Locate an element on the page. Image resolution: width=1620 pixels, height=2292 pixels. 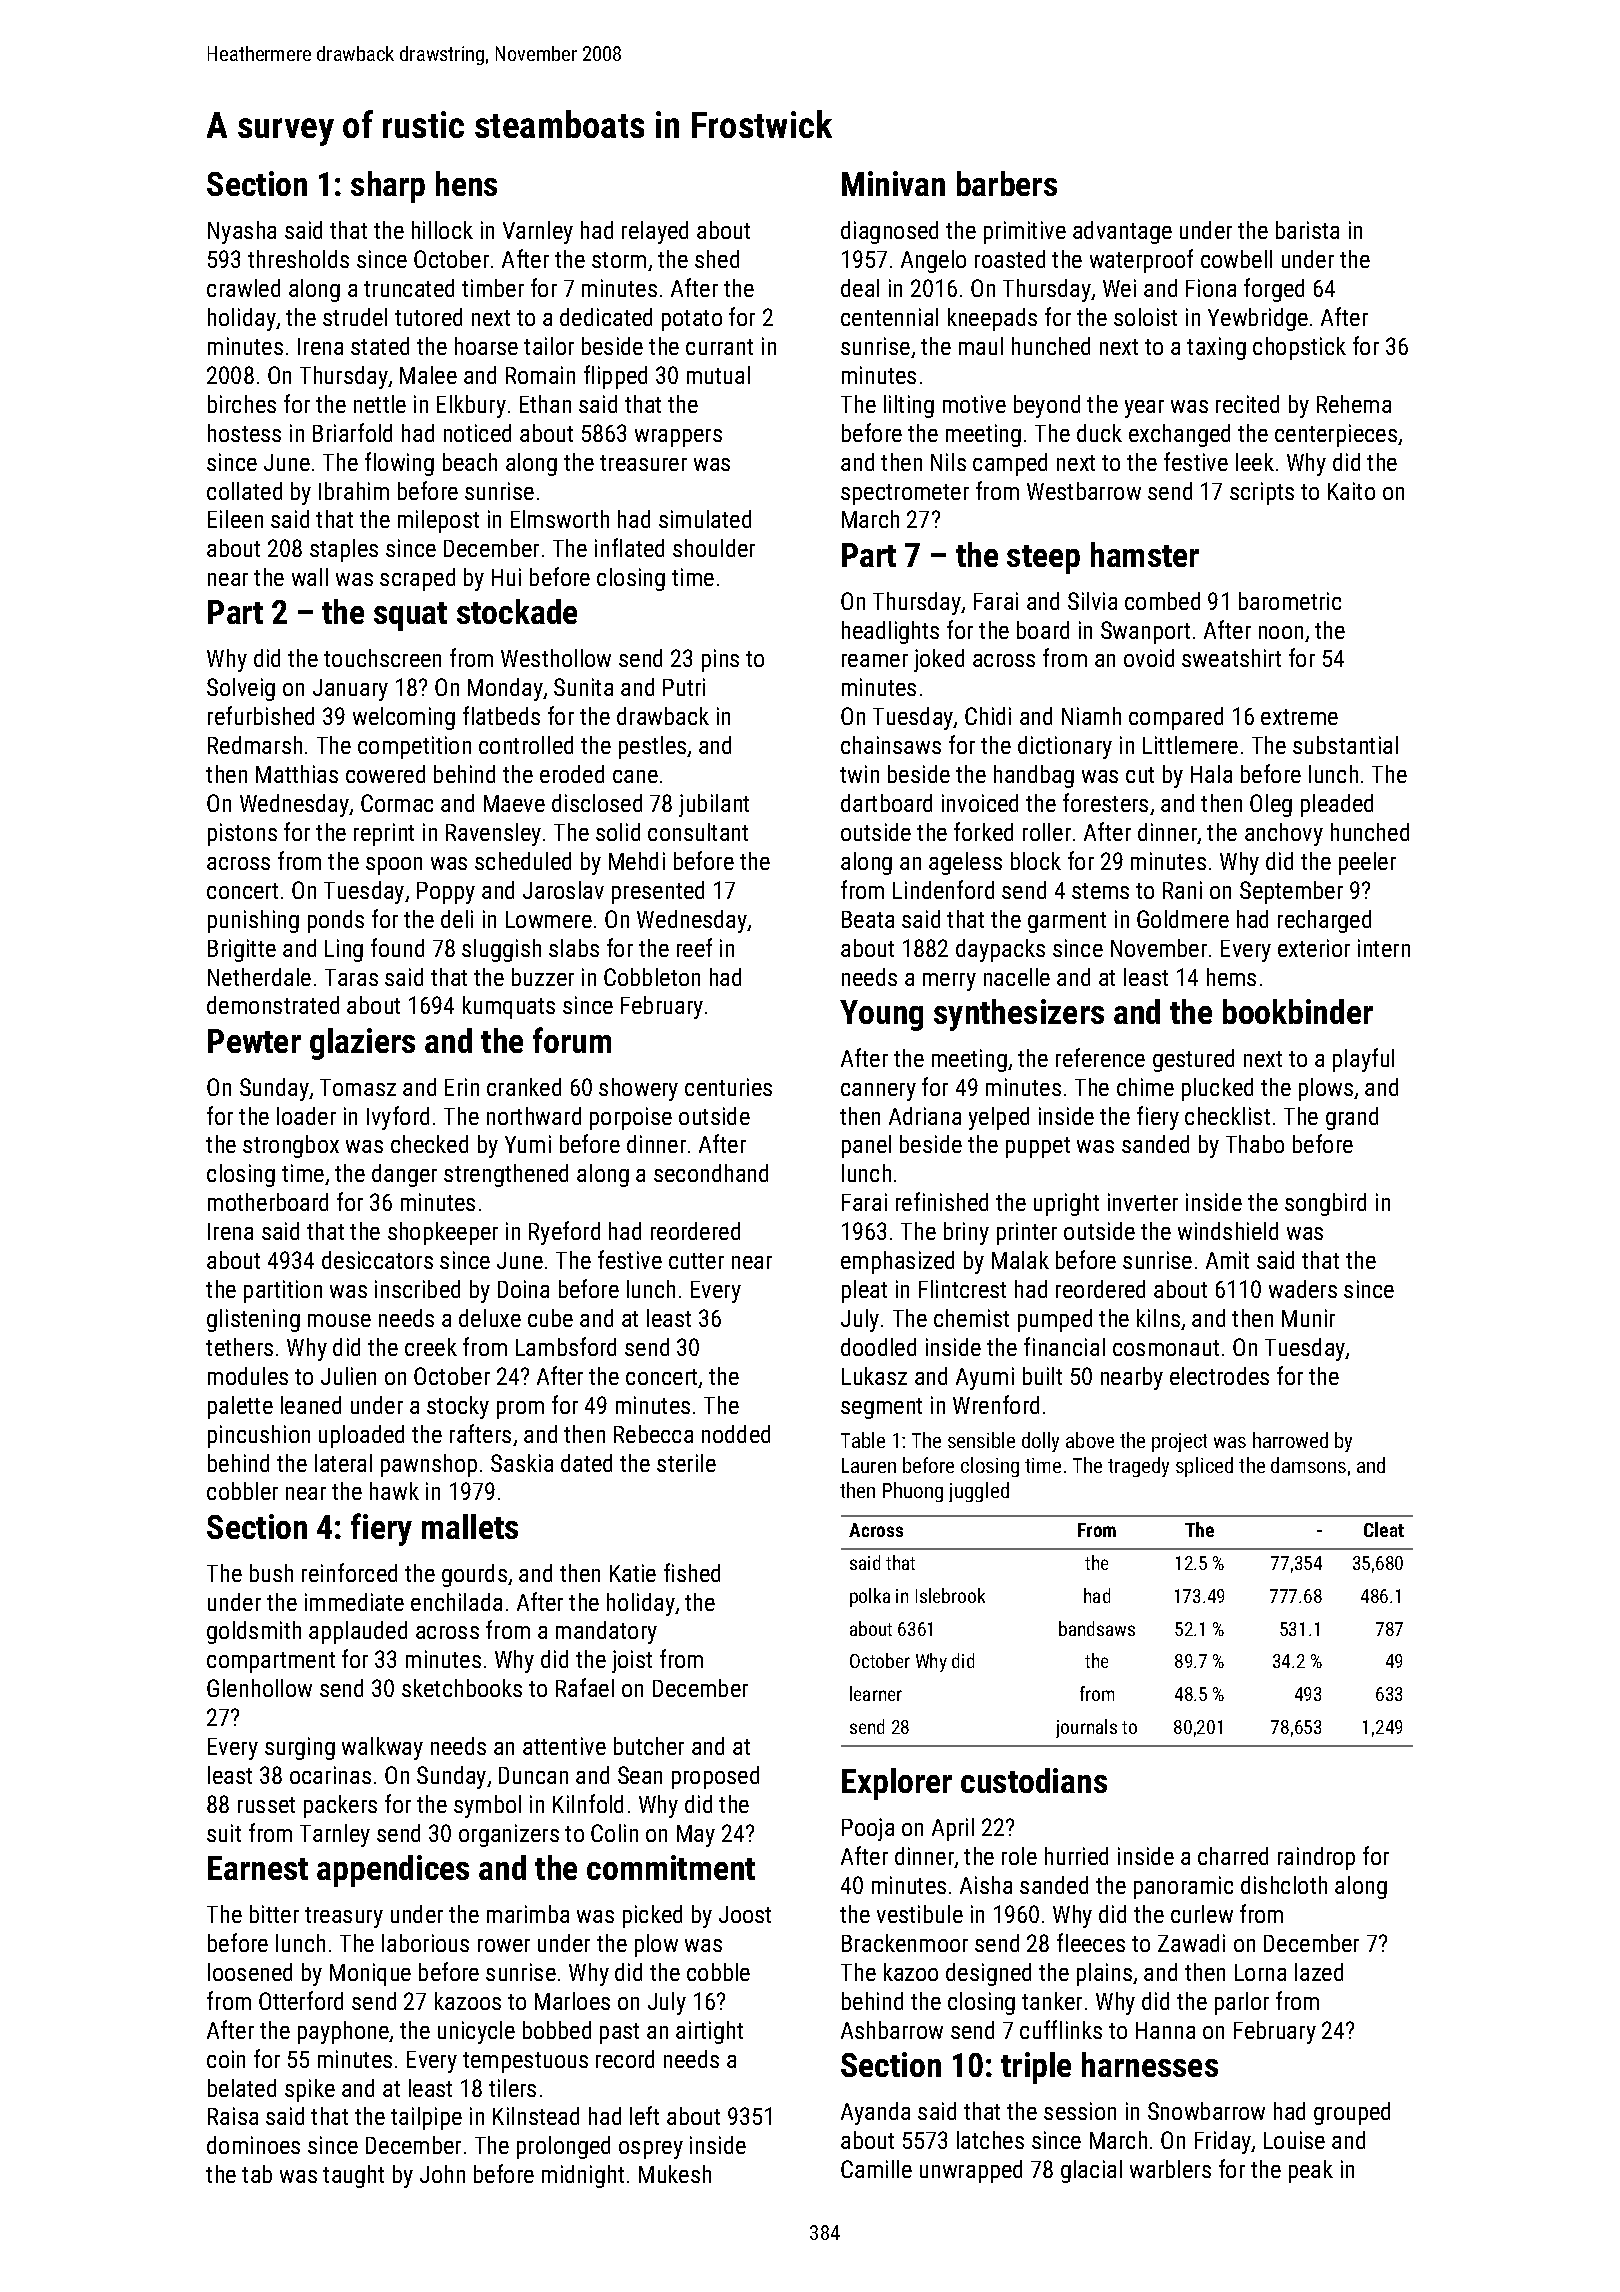
proposed is located at coordinates (715, 1777).
